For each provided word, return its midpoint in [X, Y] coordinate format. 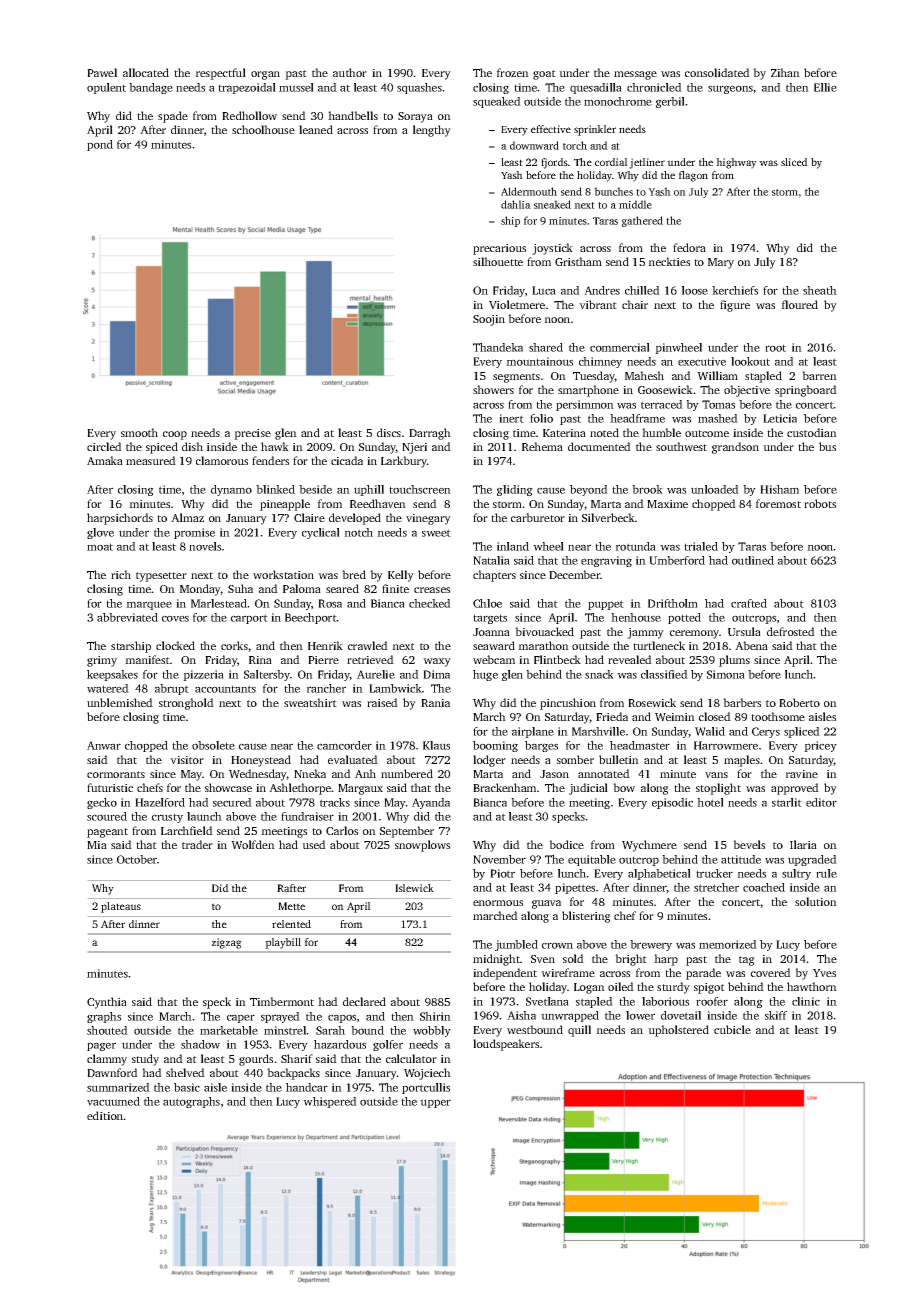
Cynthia [107, 1003]
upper [435, 1103]
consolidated [717, 72]
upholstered [678, 1031]
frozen [513, 72]
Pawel [102, 72]
